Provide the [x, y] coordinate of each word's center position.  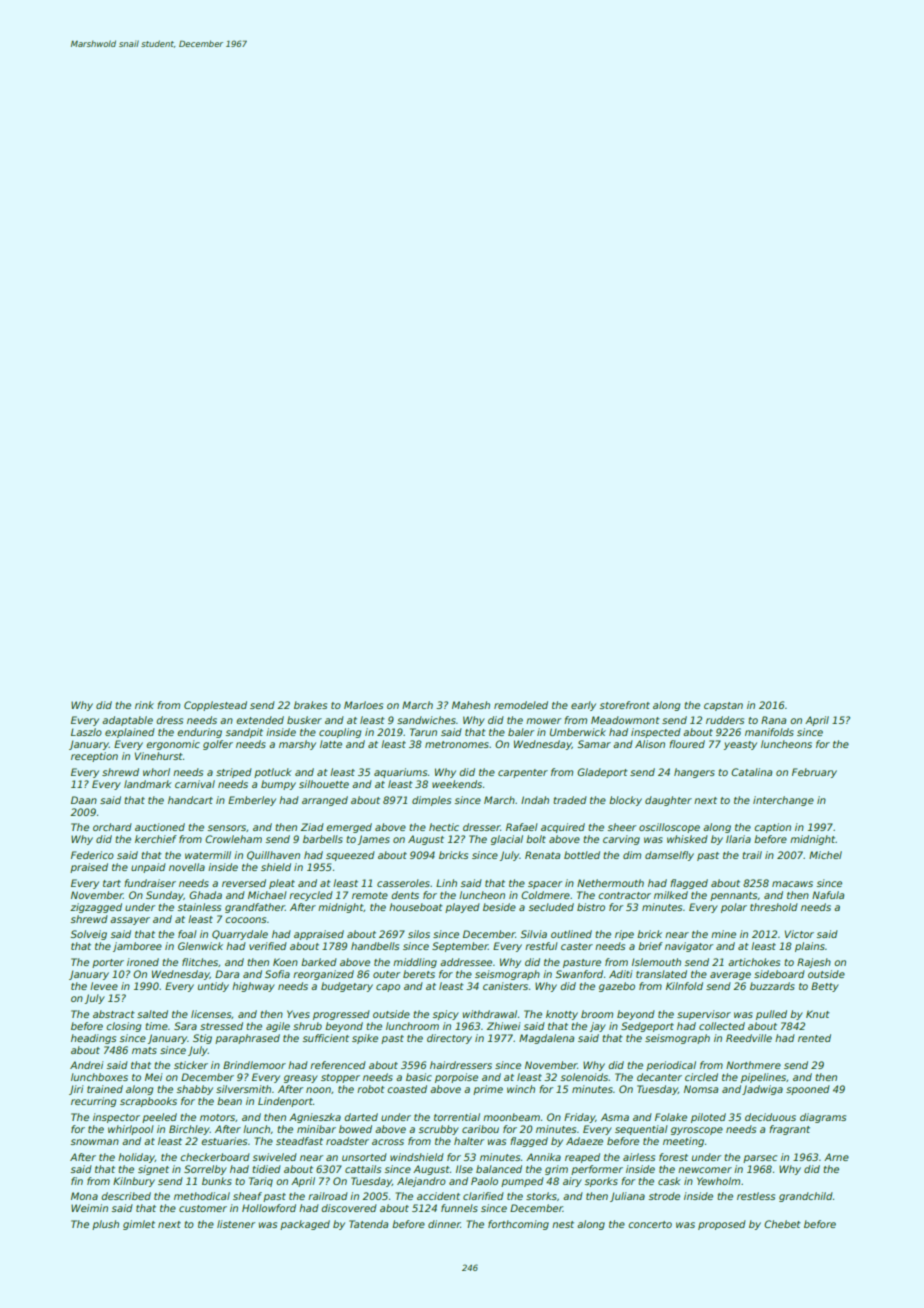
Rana [773, 720]
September [460, 947]
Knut [818, 1014]
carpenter [523, 773]
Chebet [782, 1224]
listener [236, 1224]
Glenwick [200, 946]
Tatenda [368, 1224]
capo [388, 988]
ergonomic [173, 745]
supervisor [704, 1015]
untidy [213, 987]
